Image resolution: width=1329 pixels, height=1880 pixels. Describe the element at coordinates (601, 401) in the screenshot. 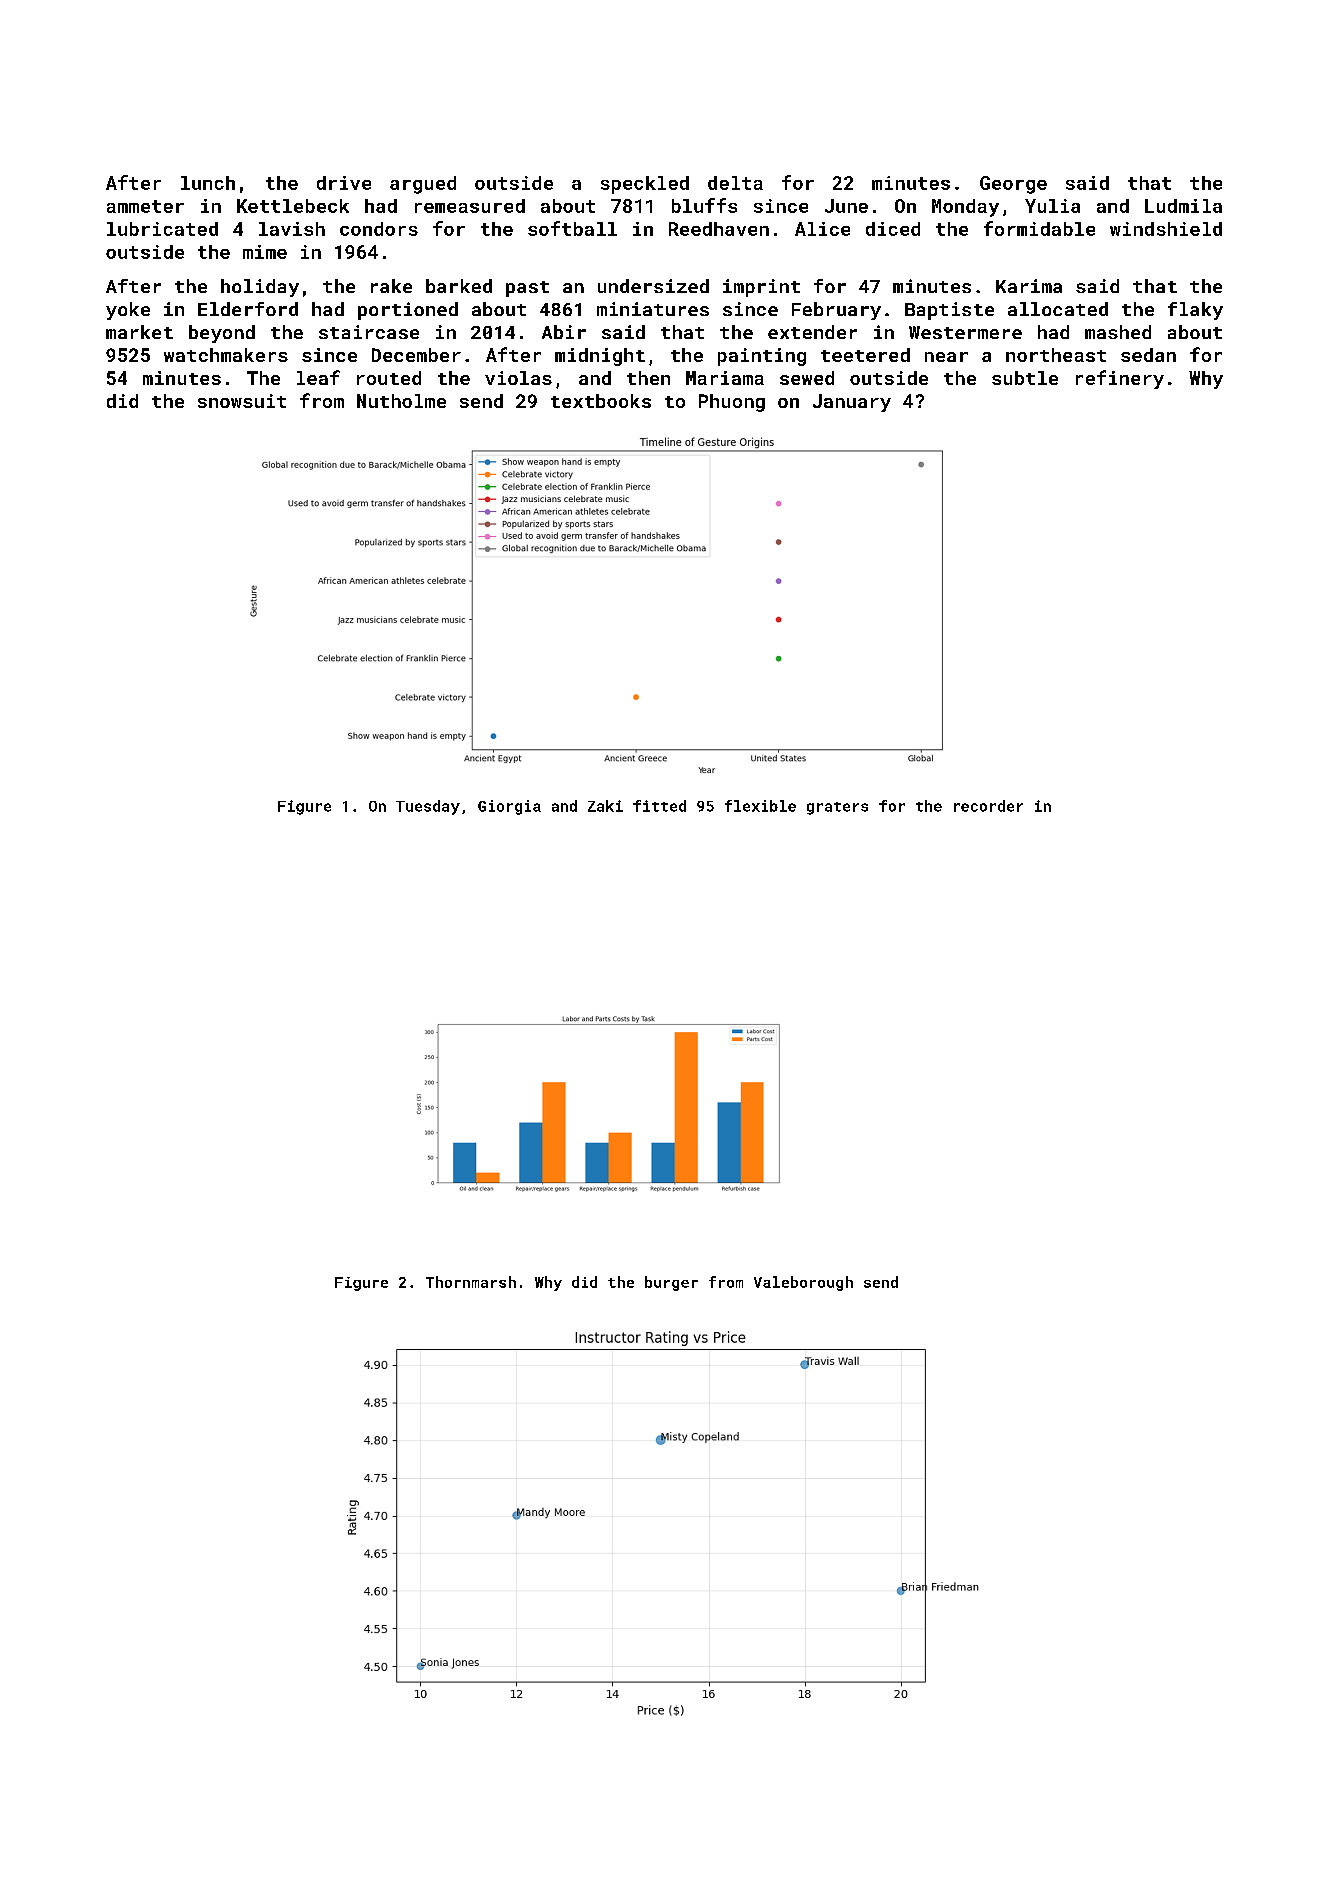

I see `textbooks` at that location.
